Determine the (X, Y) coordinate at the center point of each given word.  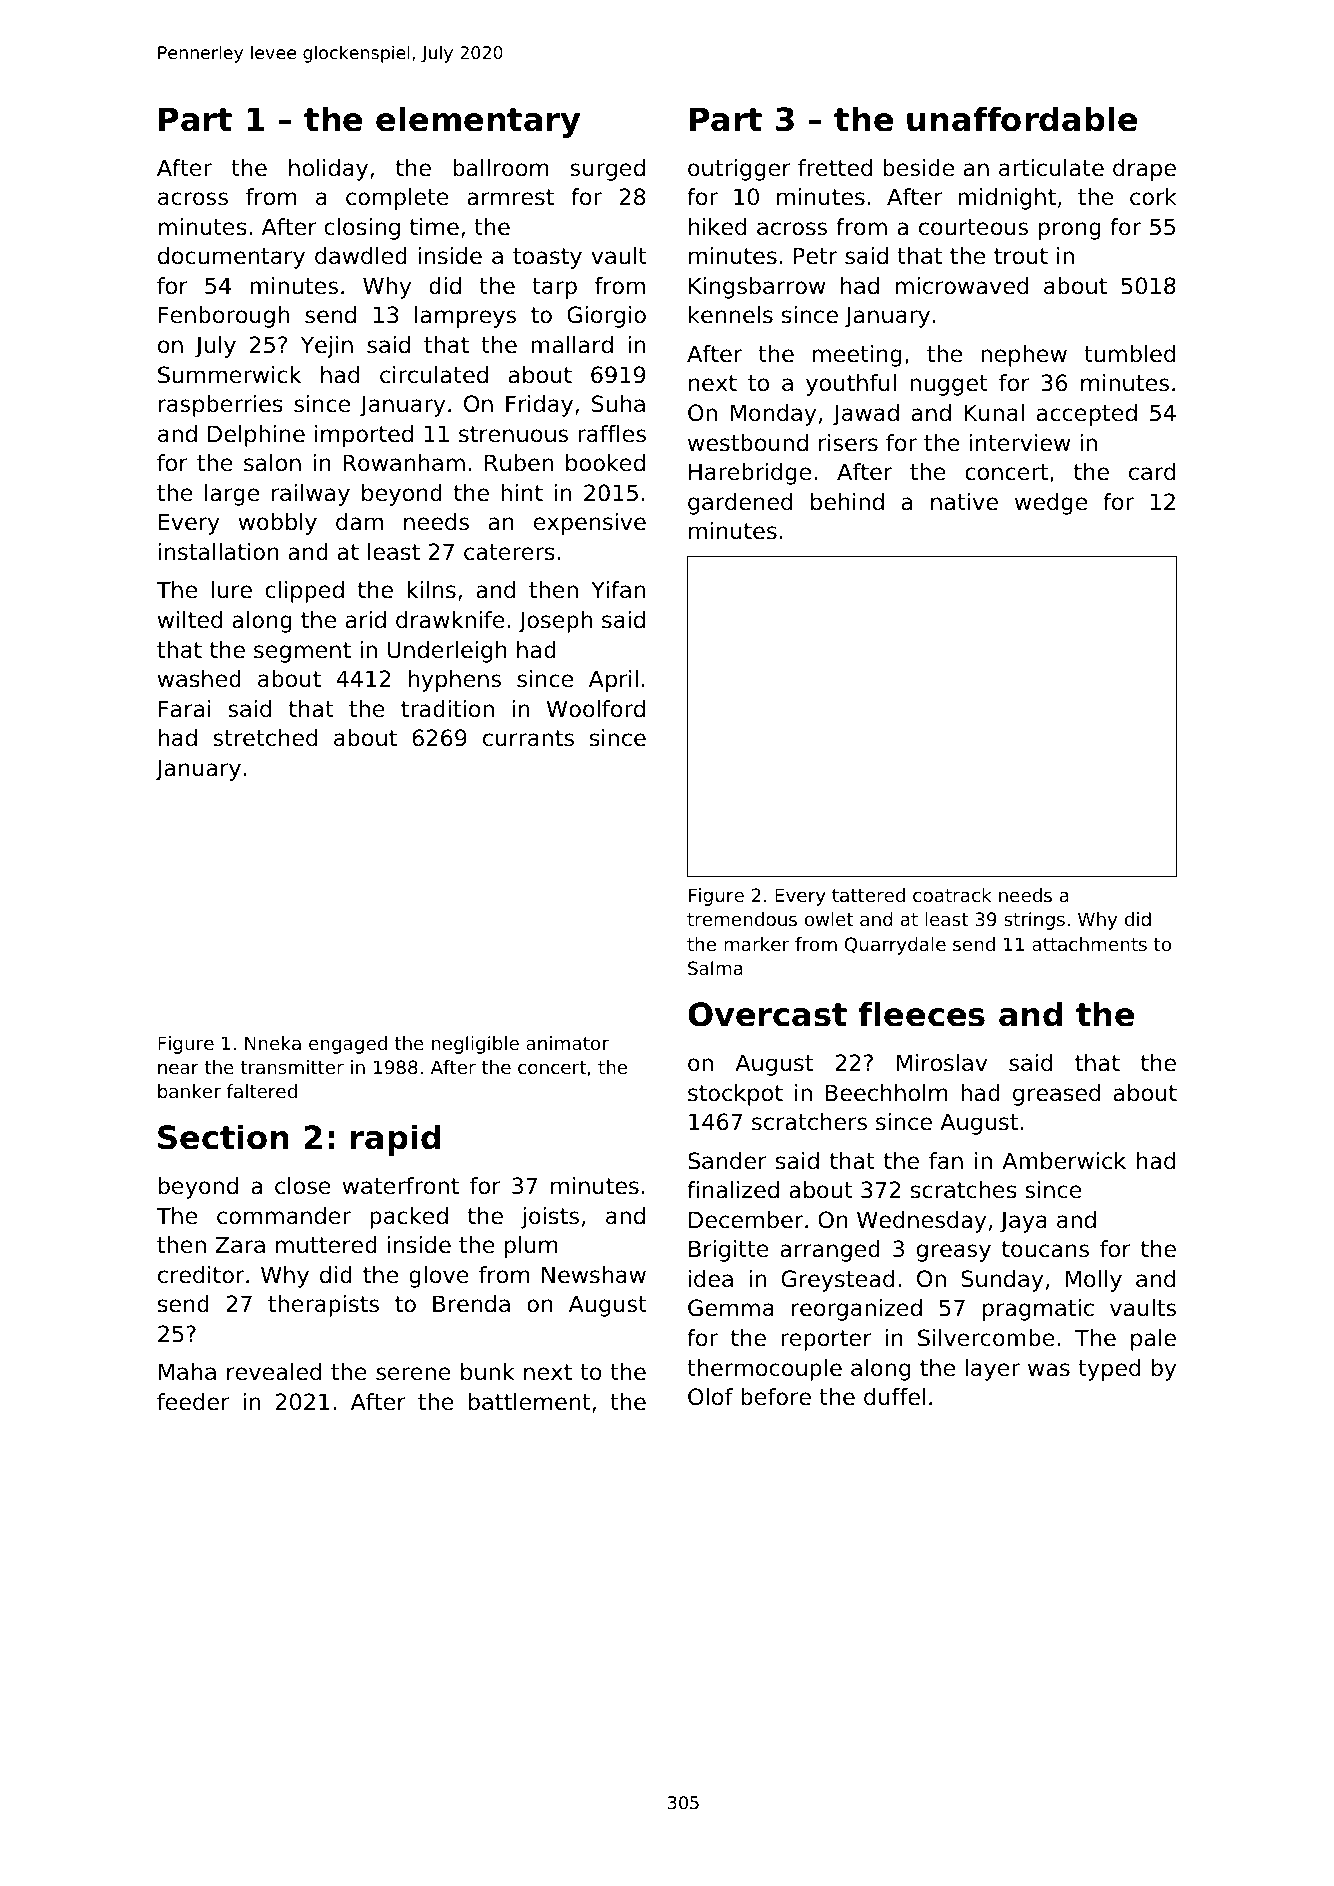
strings (1034, 921)
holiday (328, 170)
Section (223, 1137)
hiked (717, 227)
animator (567, 1043)
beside (918, 168)
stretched (265, 738)
